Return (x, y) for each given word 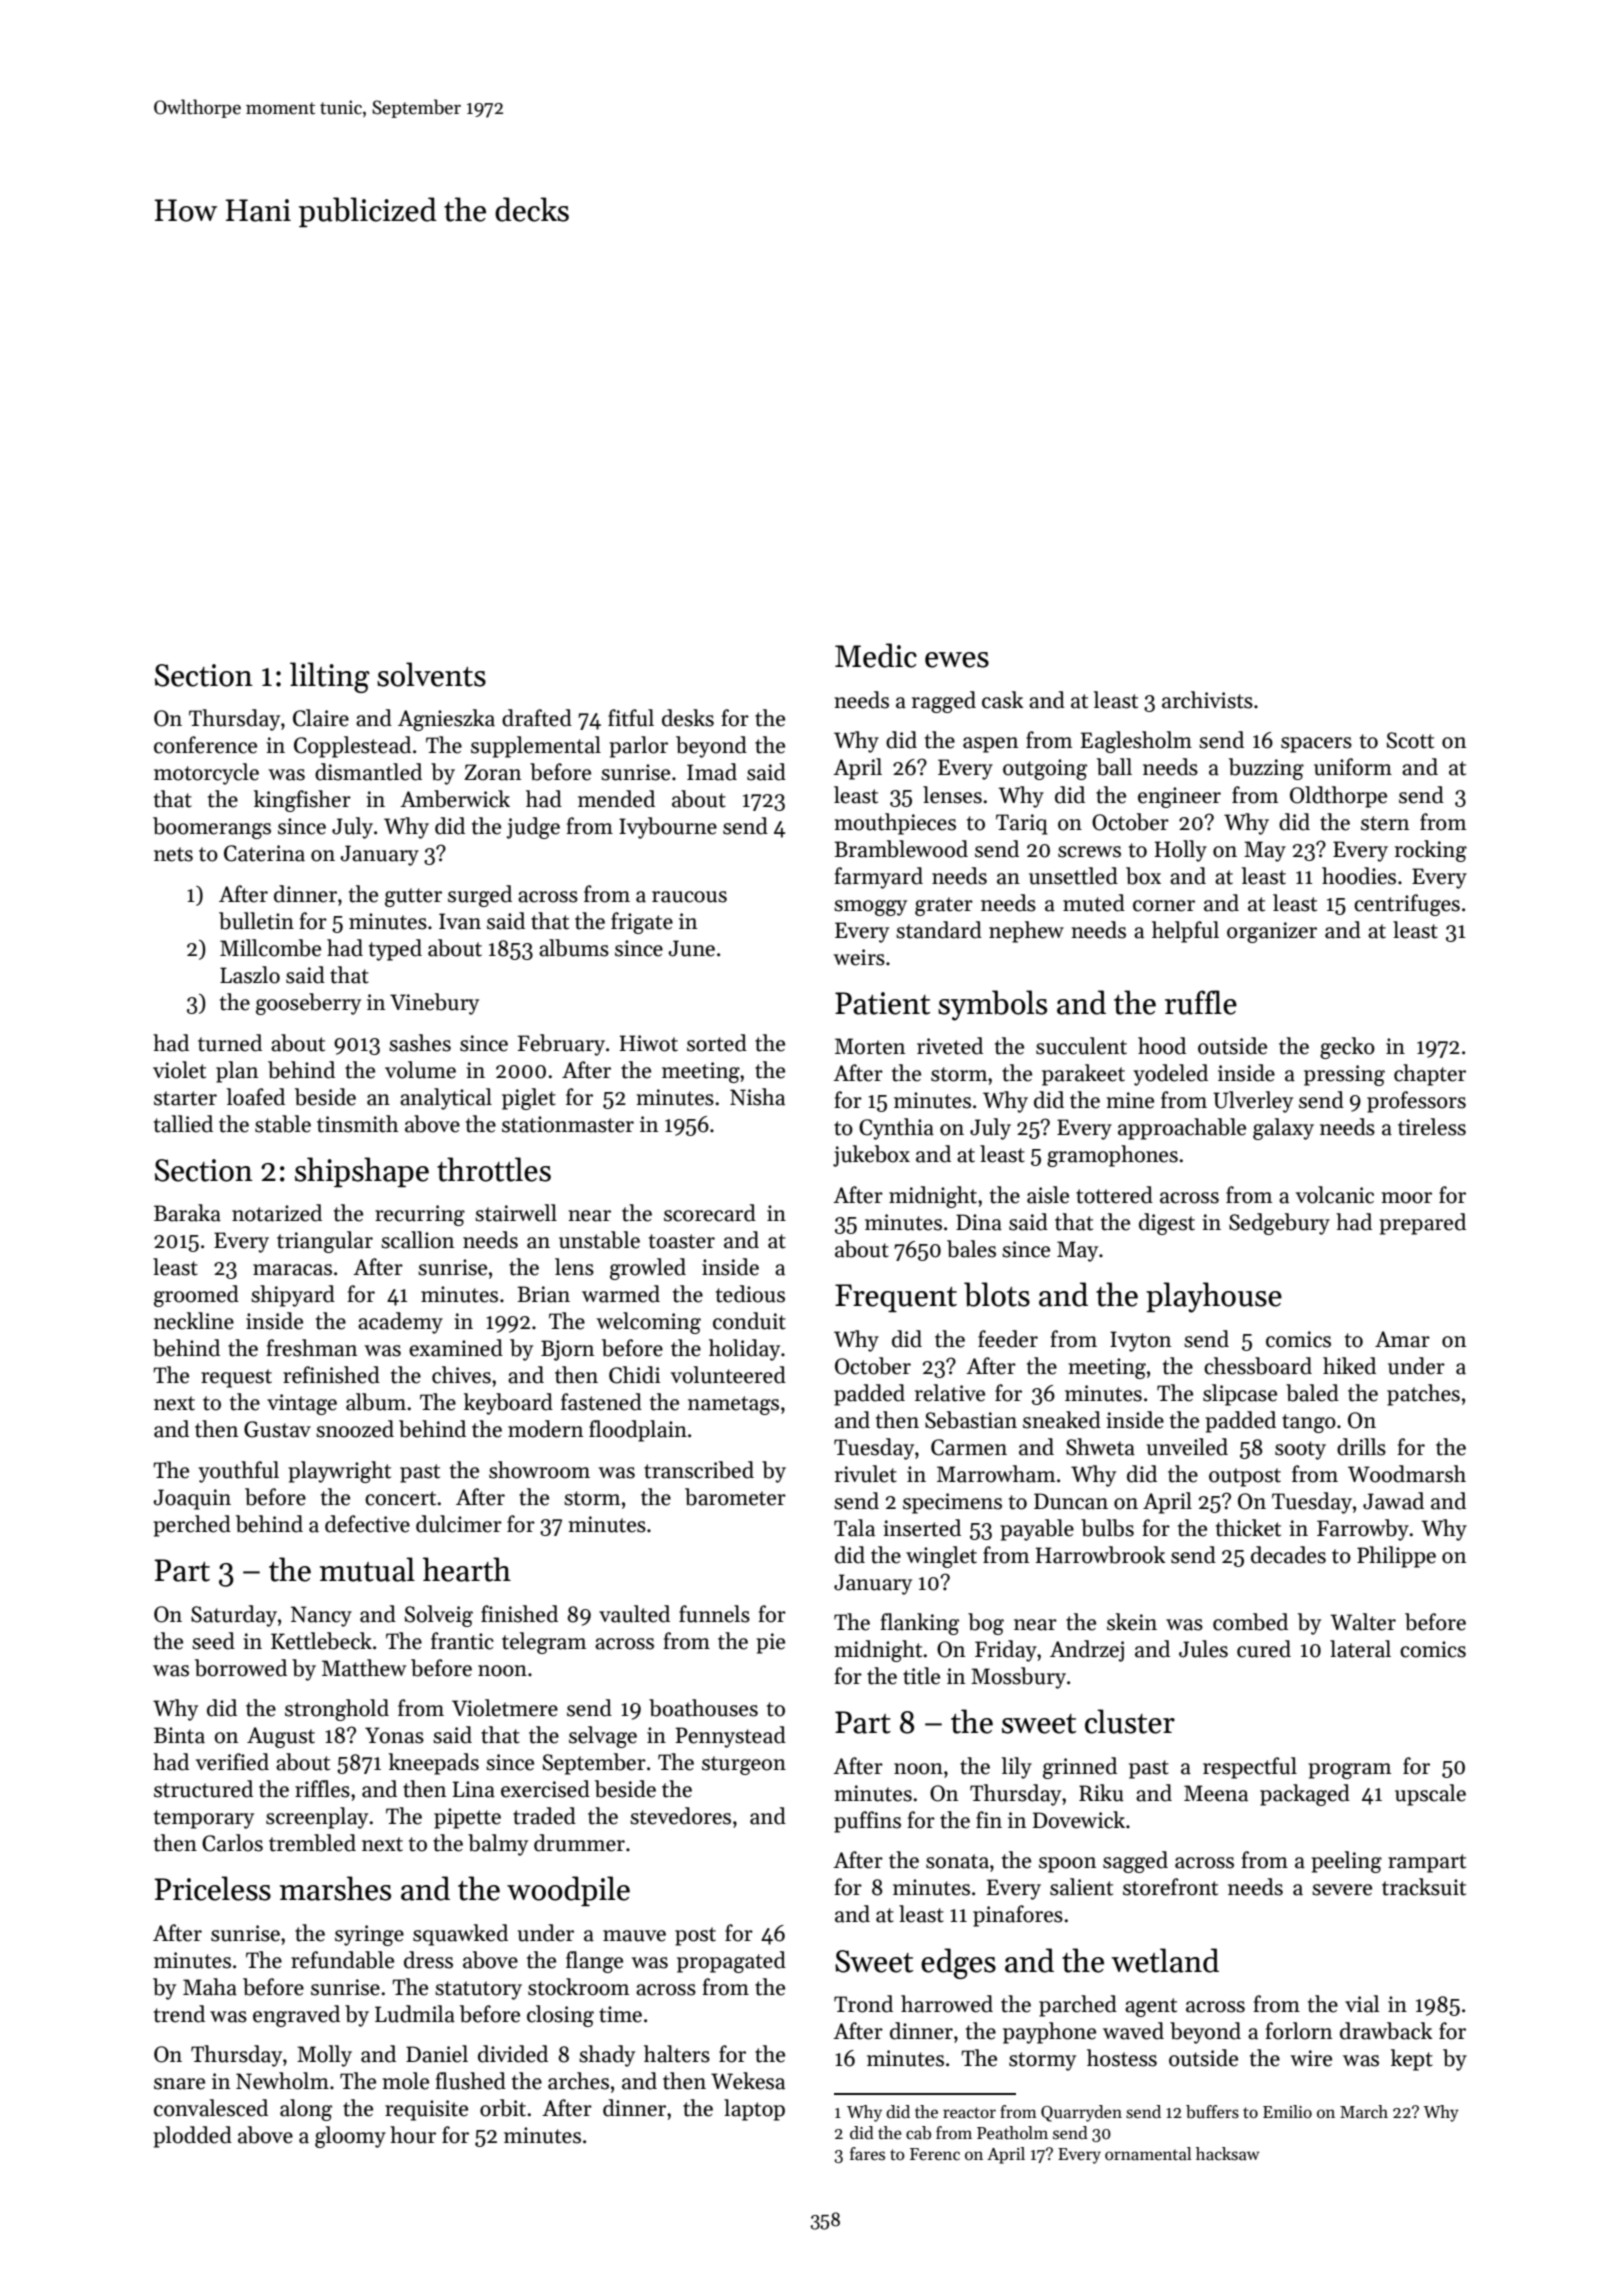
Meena (1216, 1793)
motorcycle (206, 774)
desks (688, 718)
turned (230, 1043)
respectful (1250, 1768)
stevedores (680, 1816)
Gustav (277, 1429)
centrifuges (1407, 905)
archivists (1207, 700)
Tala (854, 1528)
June (692, 948)
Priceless (212, 1888)
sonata (957, 1861)
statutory (478, 1990)
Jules (1203, 1649)
